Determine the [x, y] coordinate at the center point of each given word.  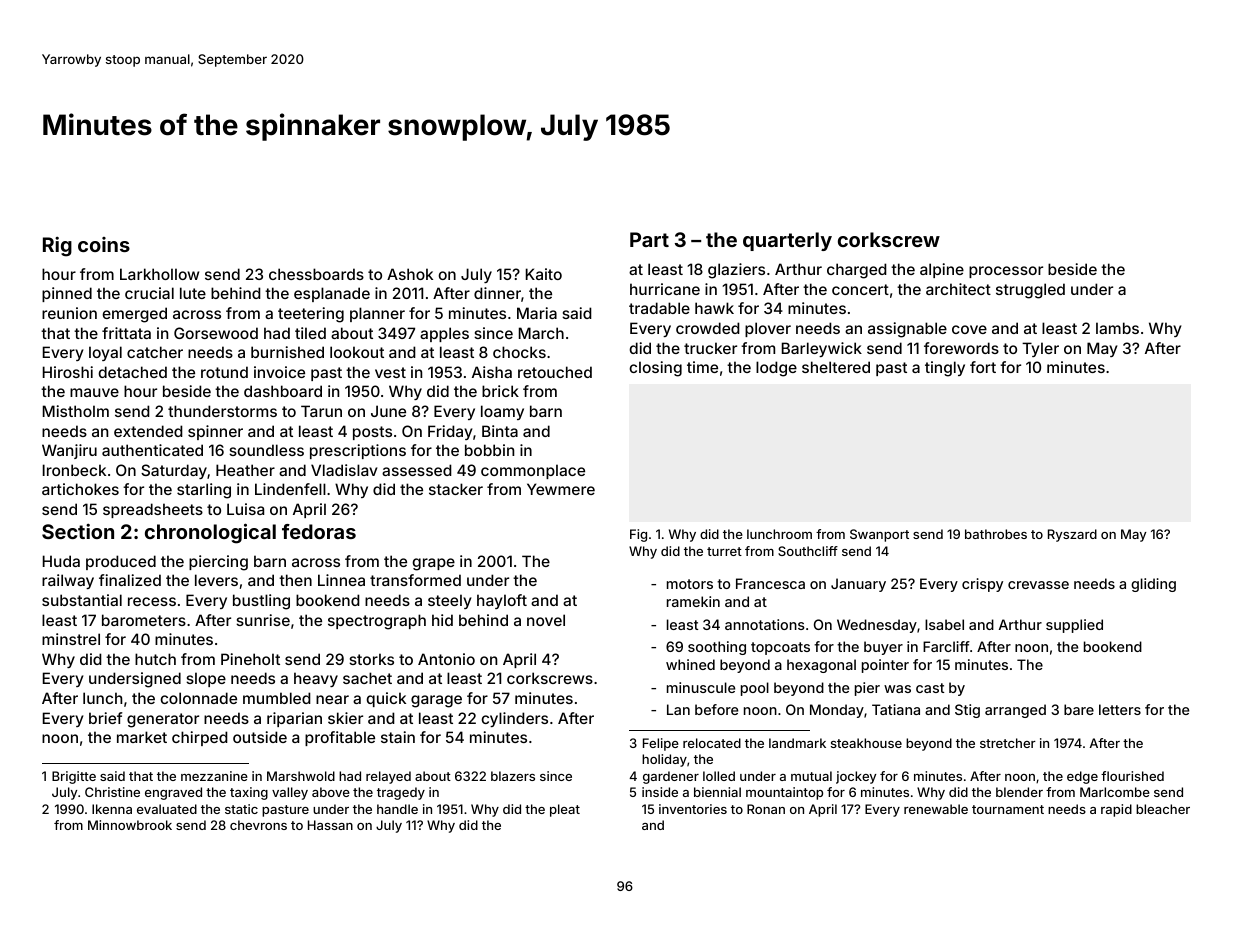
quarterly [787, 241]
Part [649, 239]
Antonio [446, 659]
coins [104, 244]
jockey [856, 777]
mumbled [277, 698]
